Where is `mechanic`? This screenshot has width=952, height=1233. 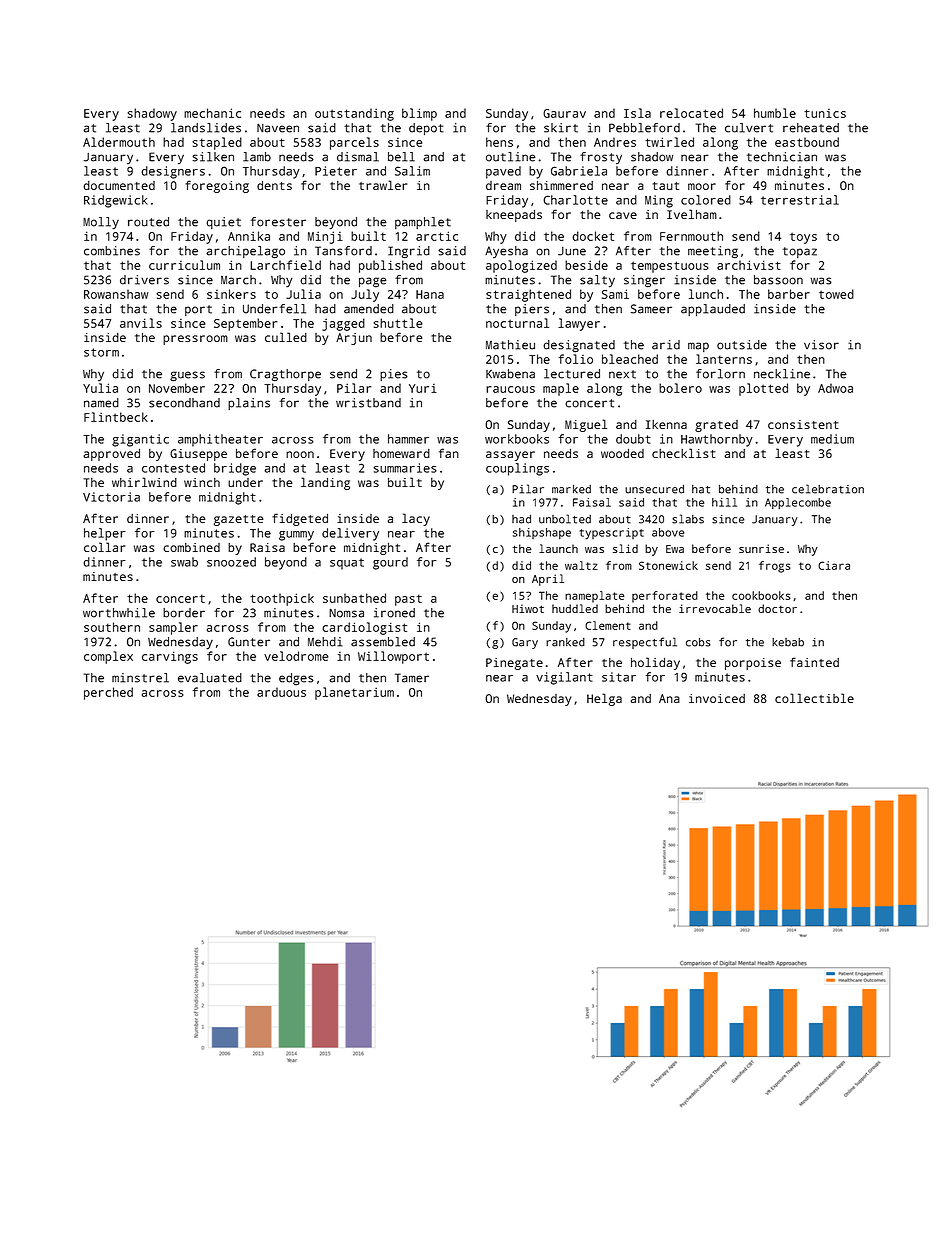 mechanic is located at coordinates (212, 113).
